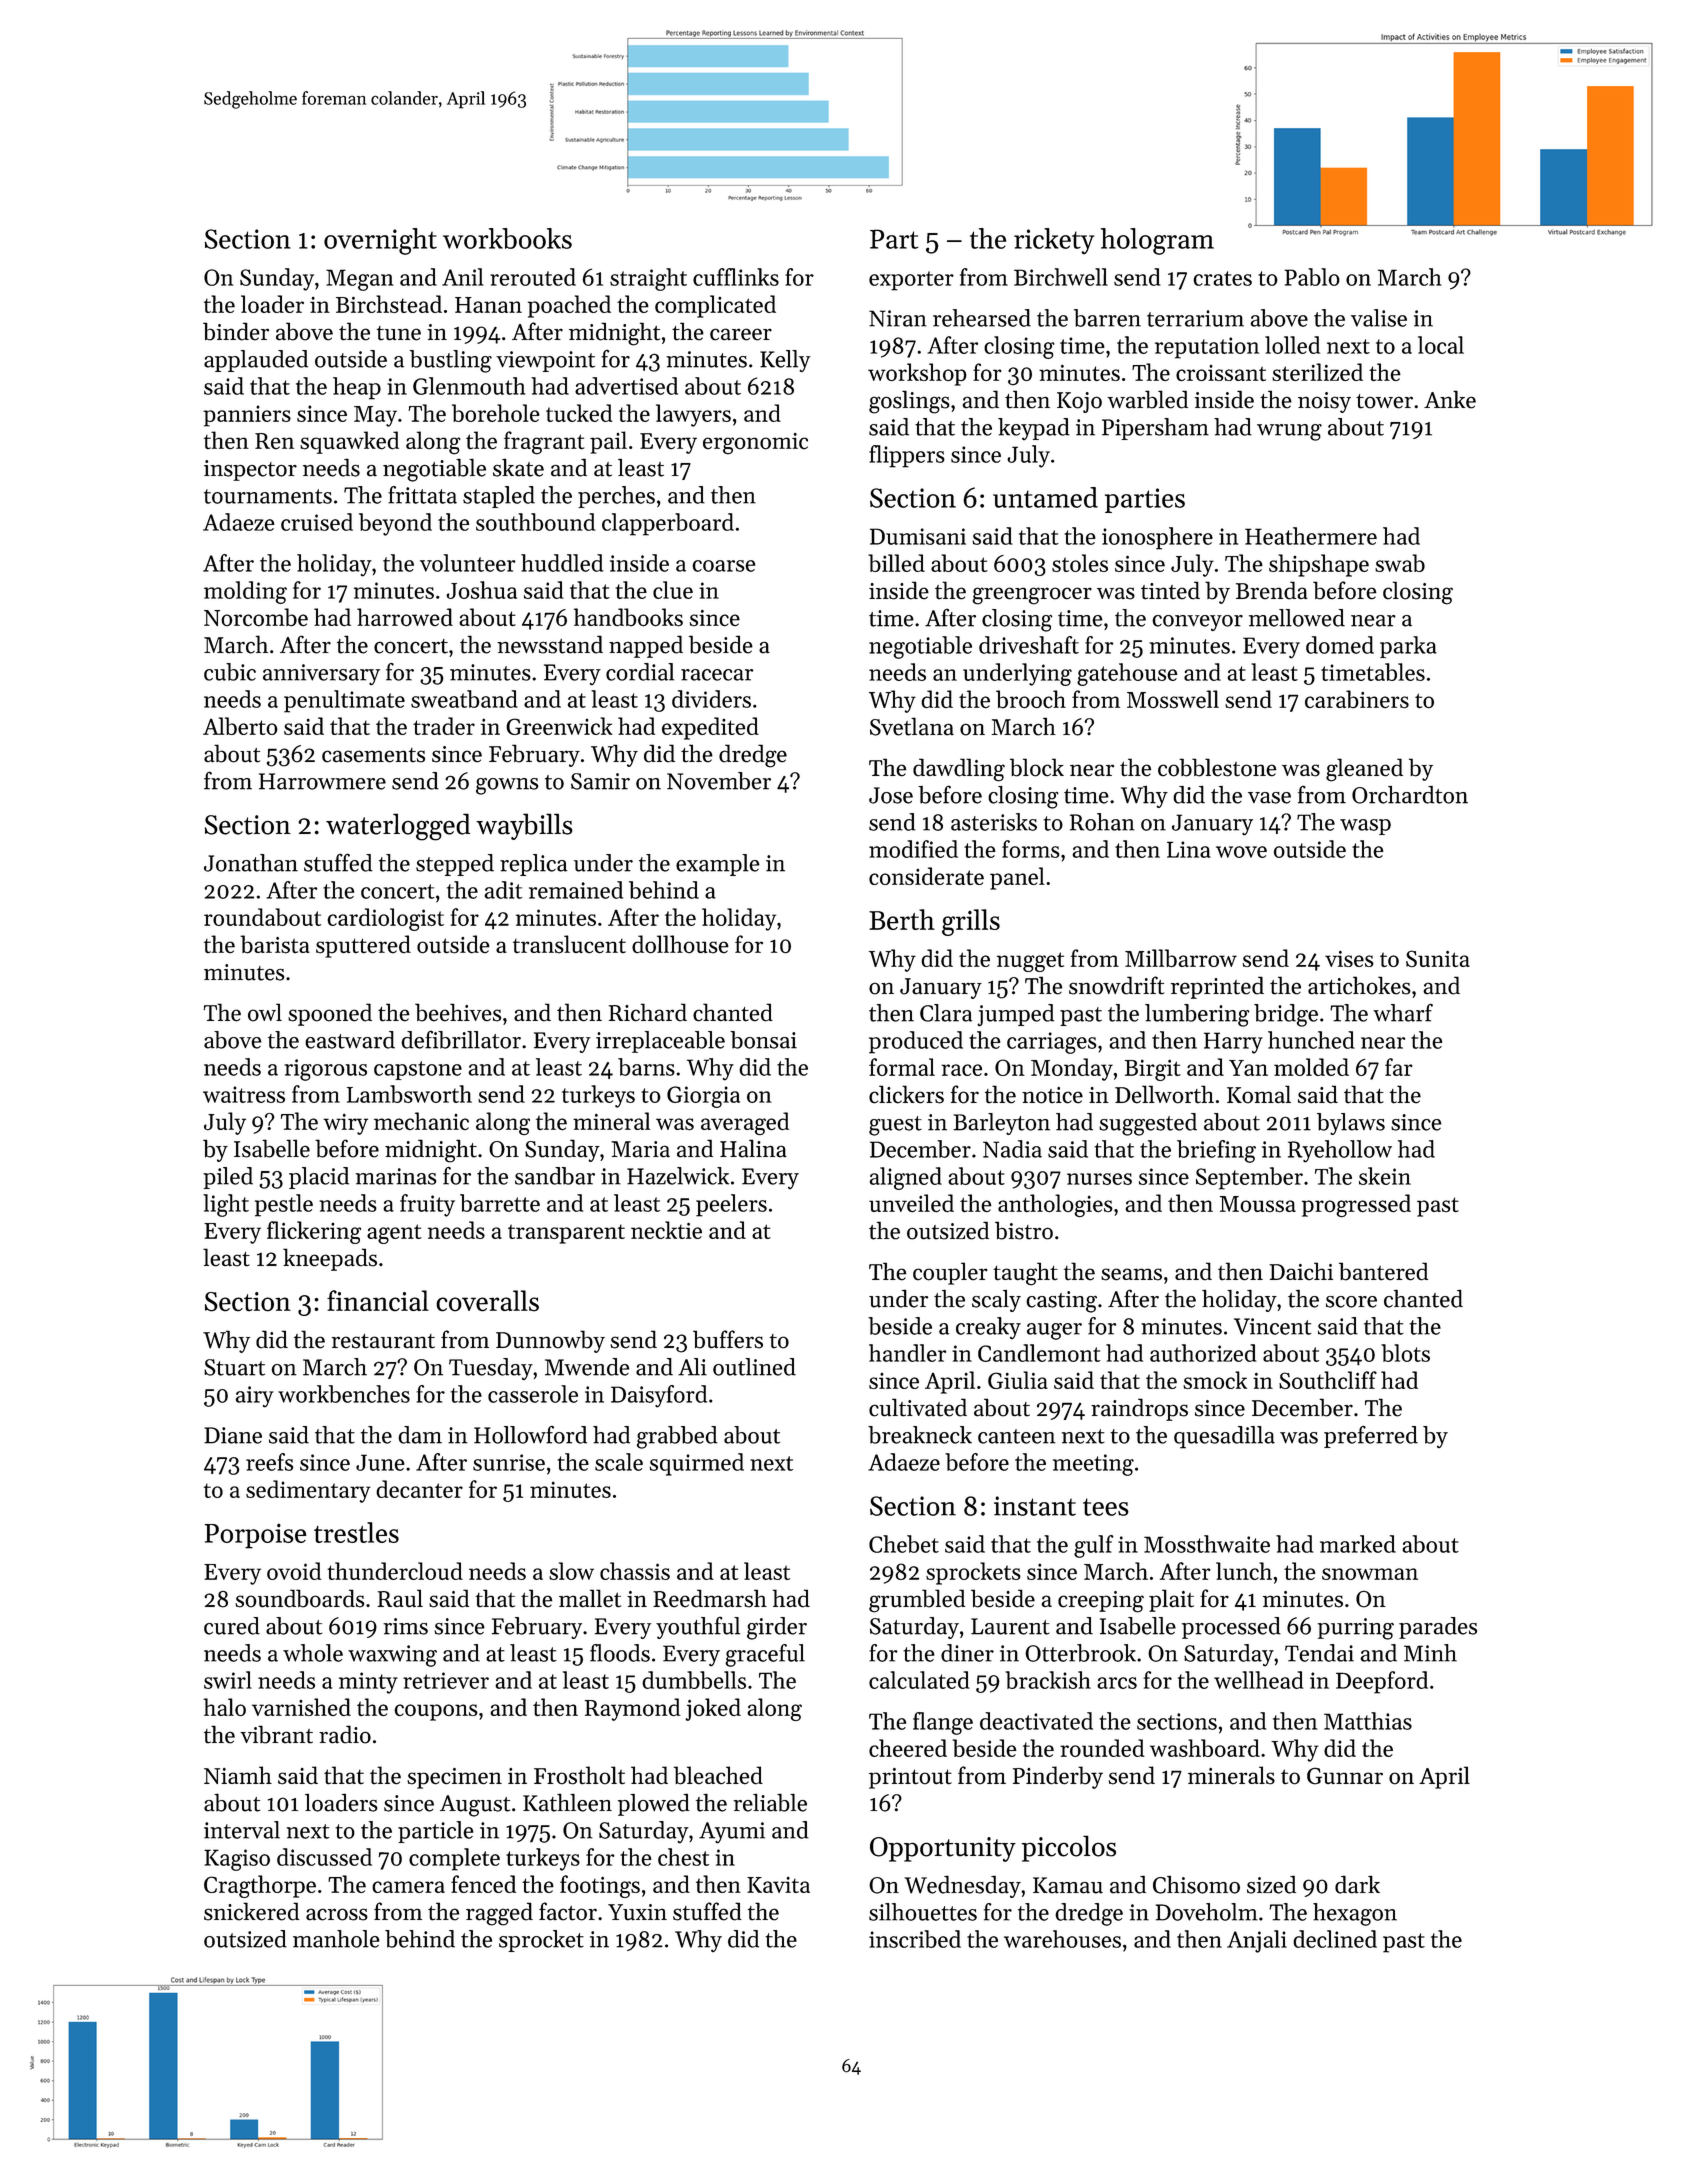 This screenshot has height=2178, width=1683. I want to click on workbooks, so click(507, 238).
